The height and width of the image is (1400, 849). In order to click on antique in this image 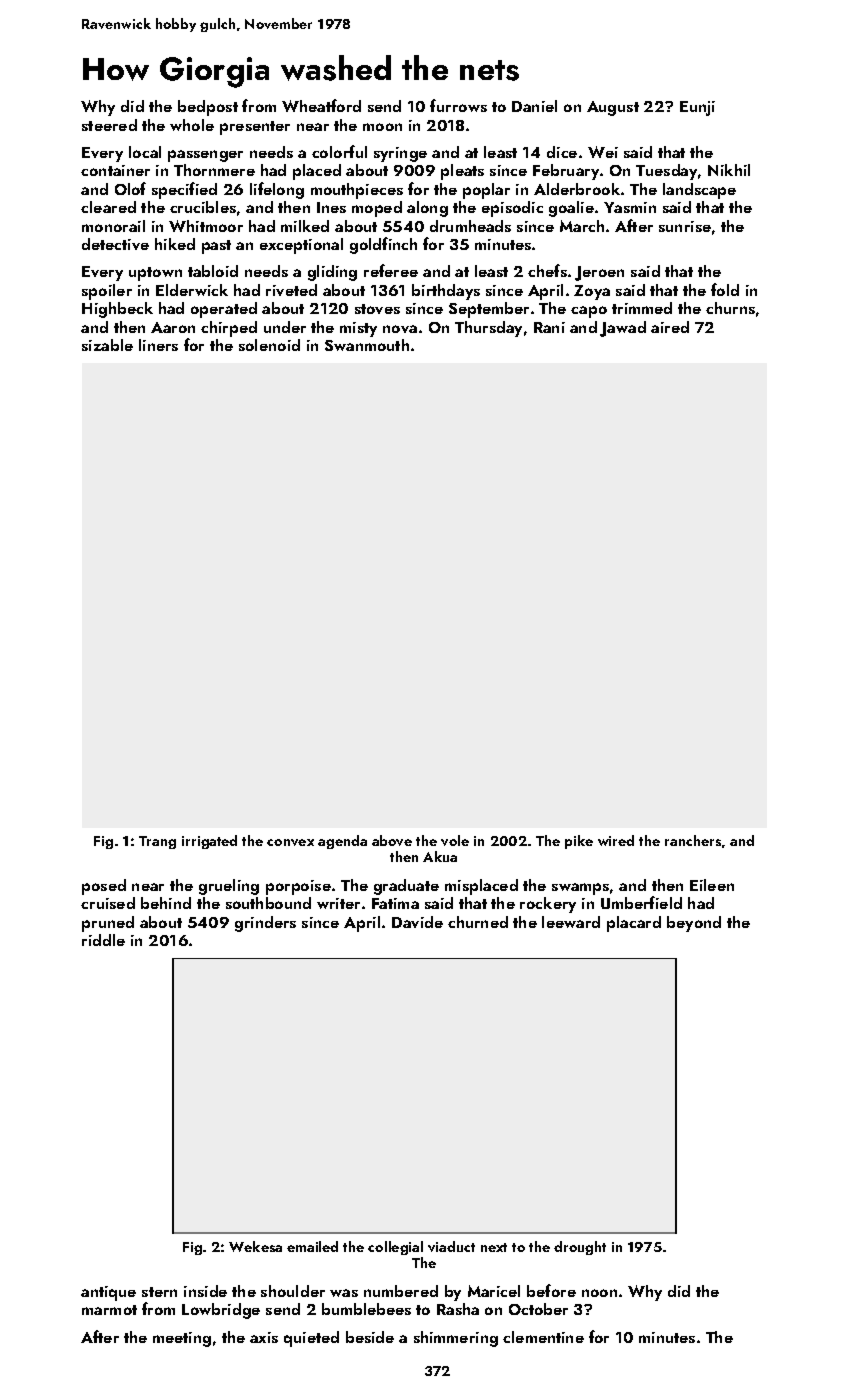, I will do `click(108, 1293)`.
